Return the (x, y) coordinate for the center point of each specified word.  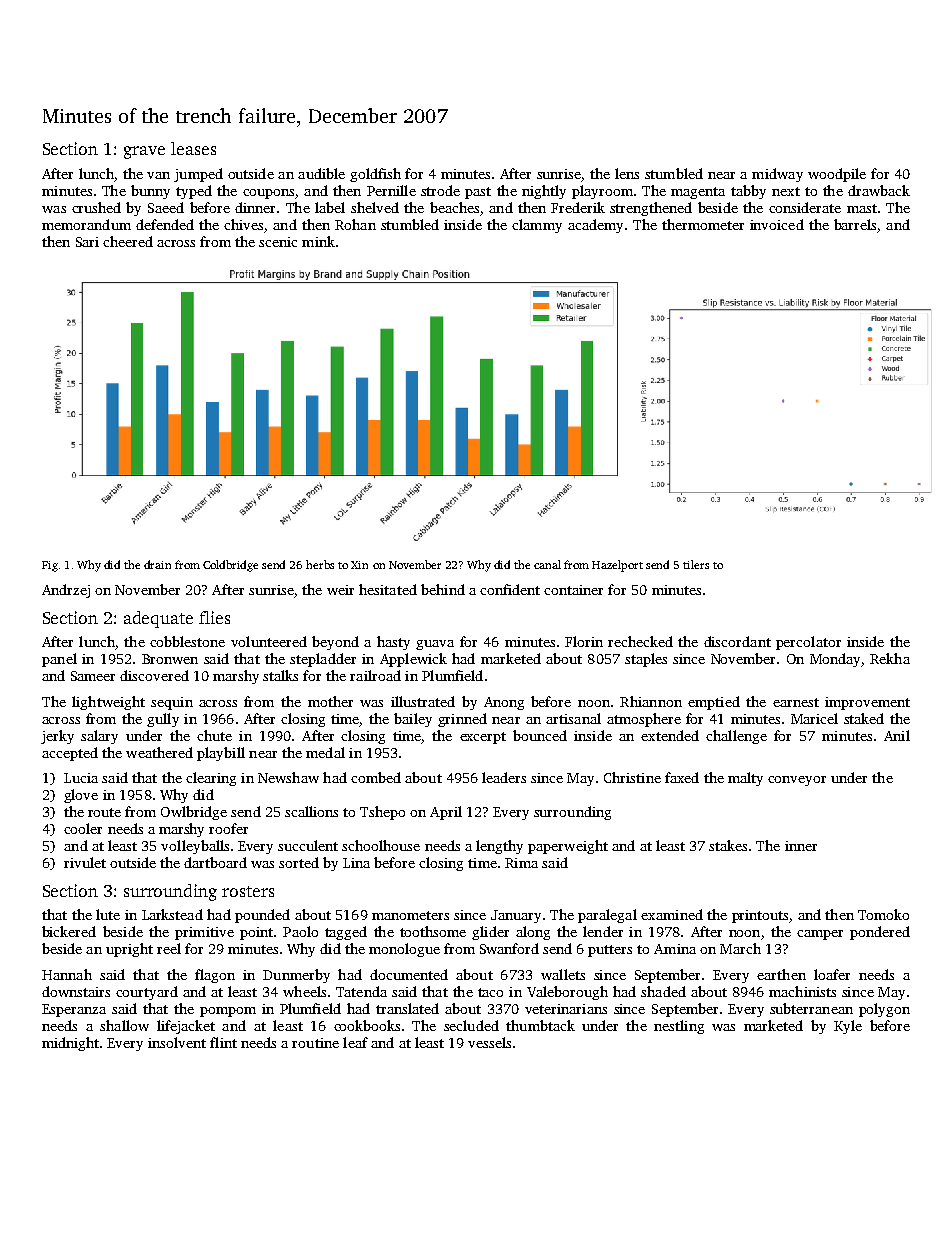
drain (157, 564)
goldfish (375, 175)
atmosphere (644, 720)
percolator (808, 643)
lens (627, 173)
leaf (355, 1042)
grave (144, 152)
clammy (537, 226)
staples (646, 660)
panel (59, 660)
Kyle (848, 1027)
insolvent (177, 1042)
